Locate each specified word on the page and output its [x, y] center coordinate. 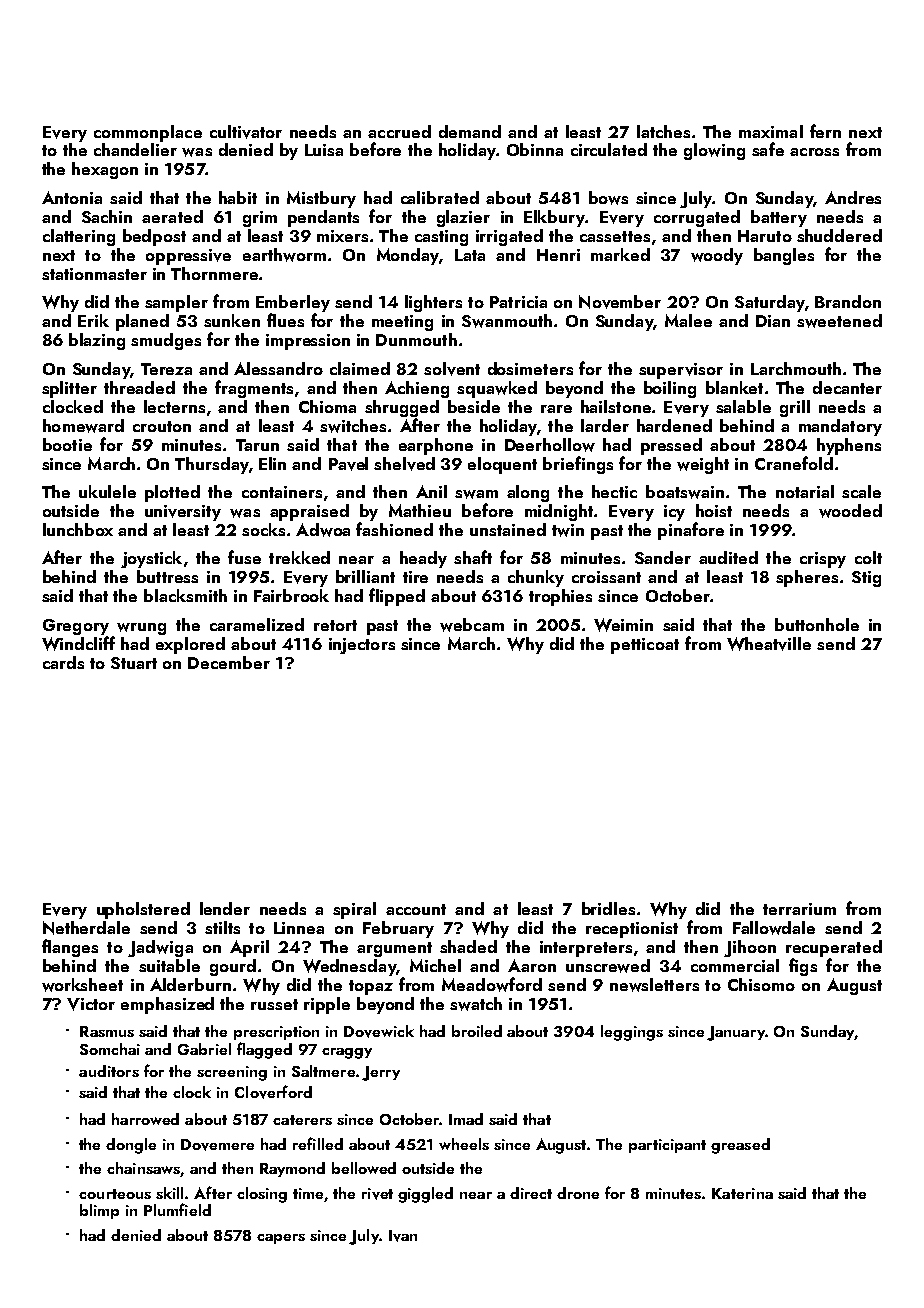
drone [578, 1193]
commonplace [148, 133]
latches [663, 131]
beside [474, 406]
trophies [560, 597]
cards [63, 662]
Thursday [212, 465]
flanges [70, 948]
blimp [99, 1211]
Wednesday [349, 967]
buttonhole [817, 624]
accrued [399, 131]
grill [795, 408]
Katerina [742, 1193]
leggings [632, 1033]
